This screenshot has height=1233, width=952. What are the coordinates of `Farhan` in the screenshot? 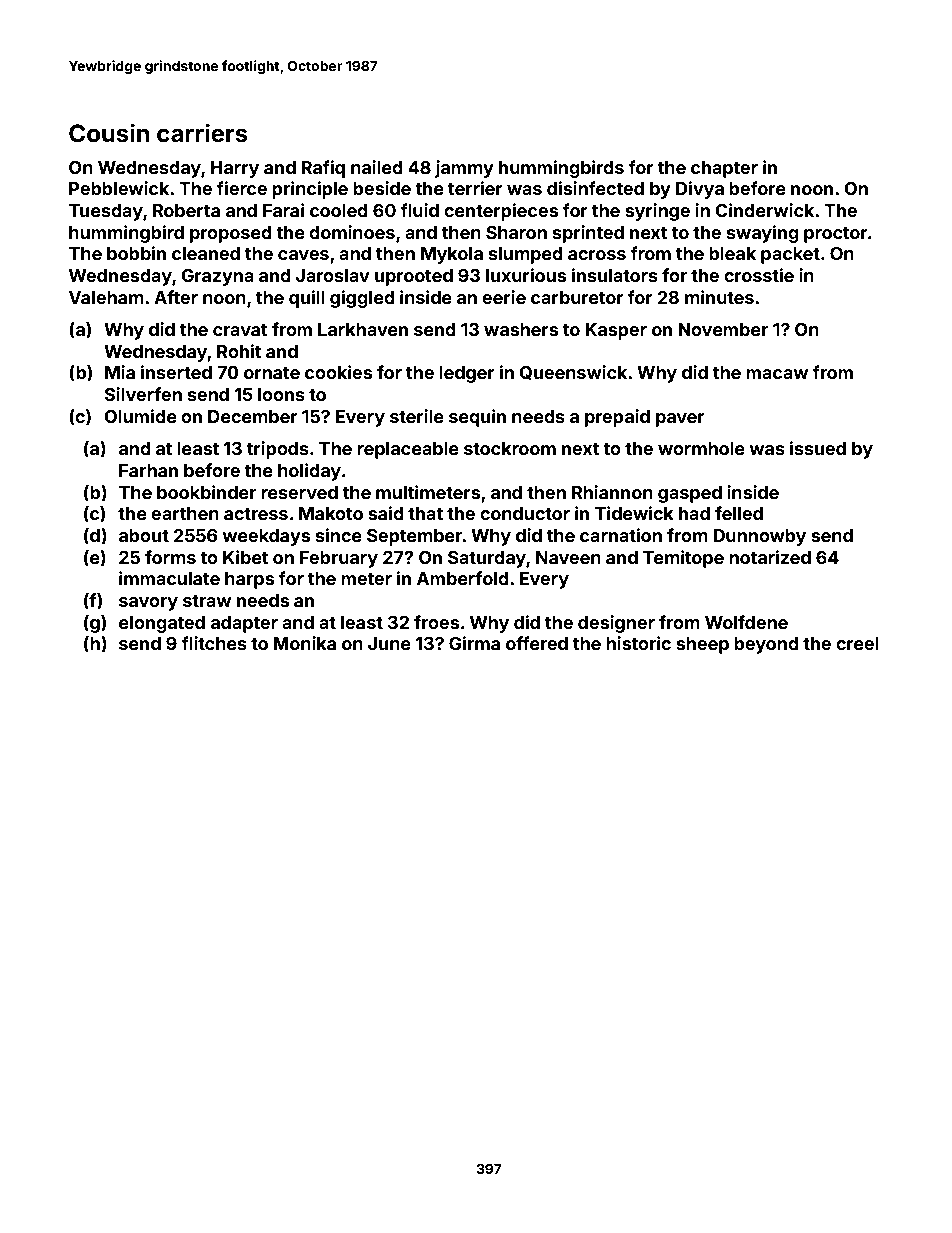 It's located at (148, 470).
